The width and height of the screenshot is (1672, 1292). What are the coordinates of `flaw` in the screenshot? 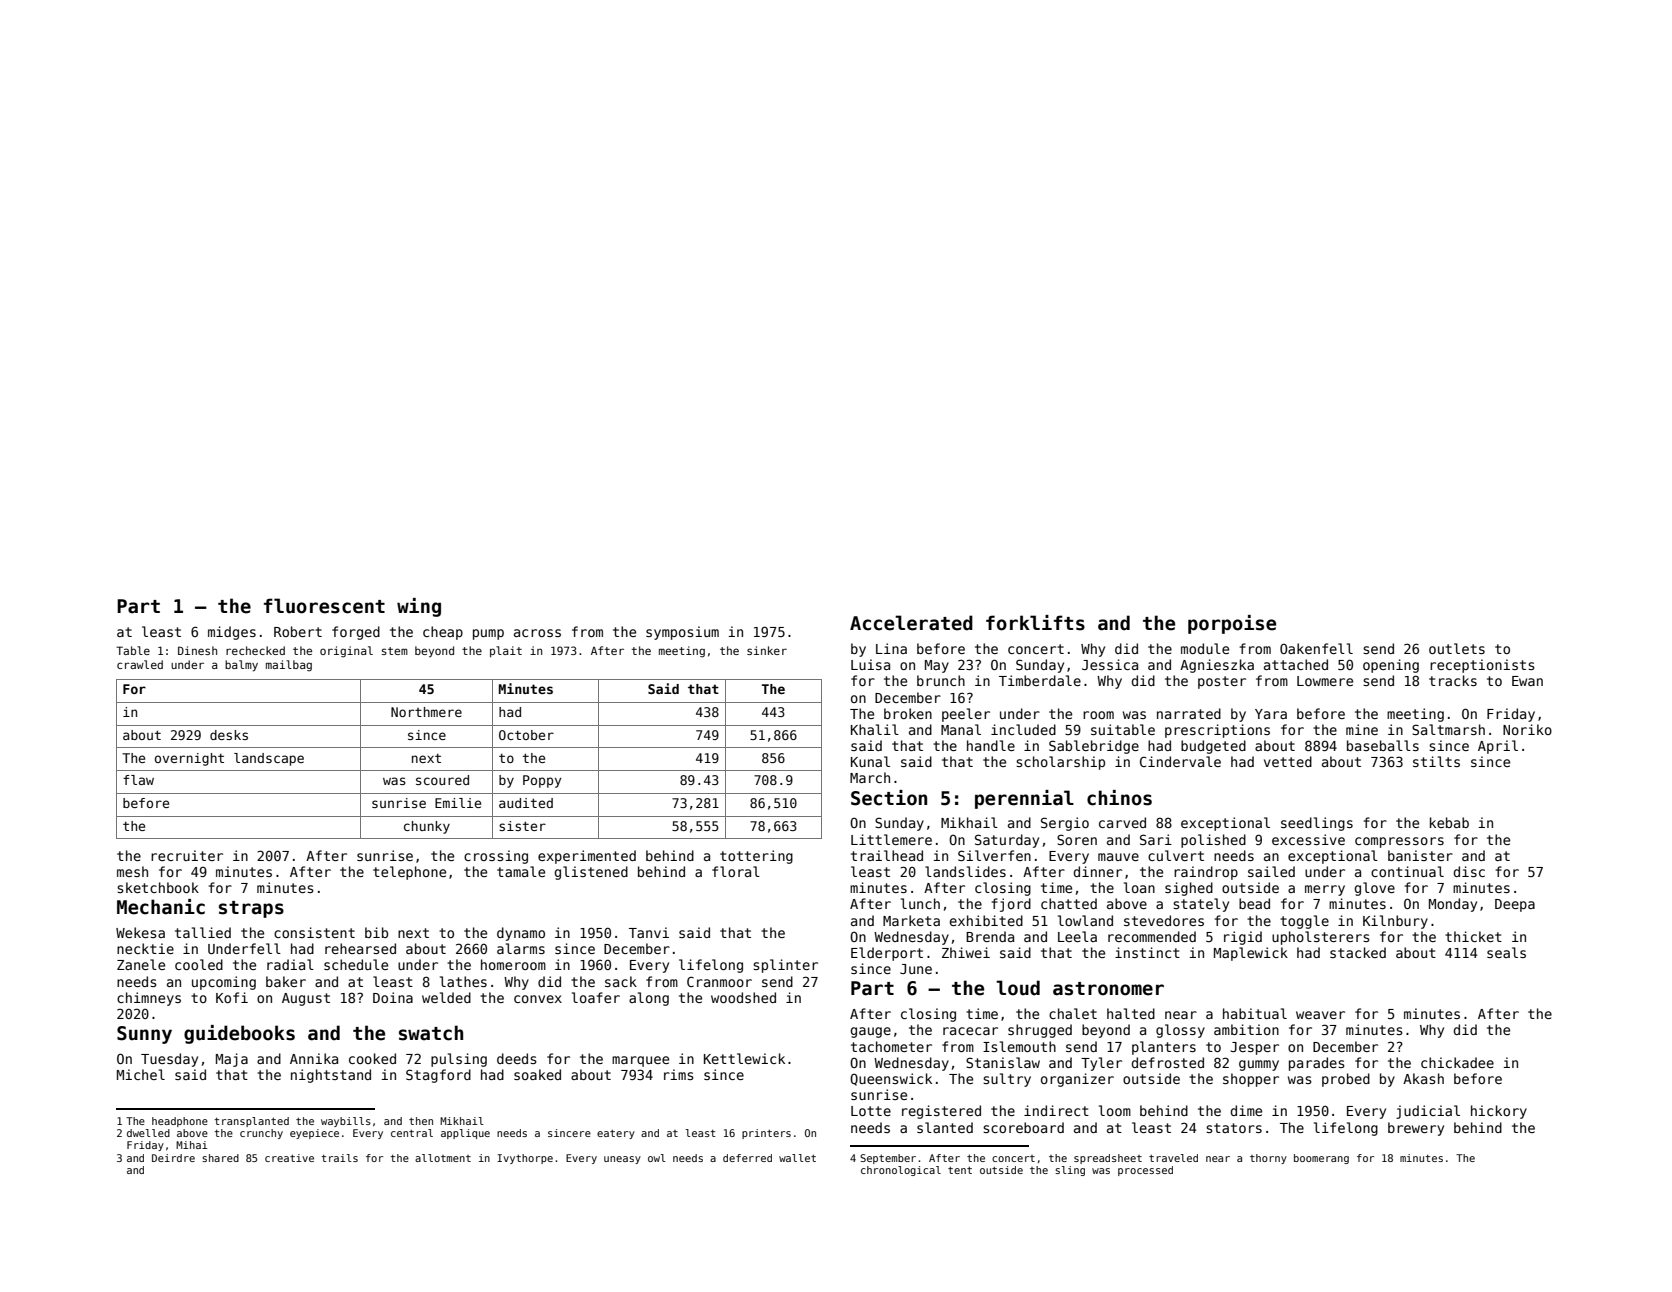 It's located at (138, 780).
